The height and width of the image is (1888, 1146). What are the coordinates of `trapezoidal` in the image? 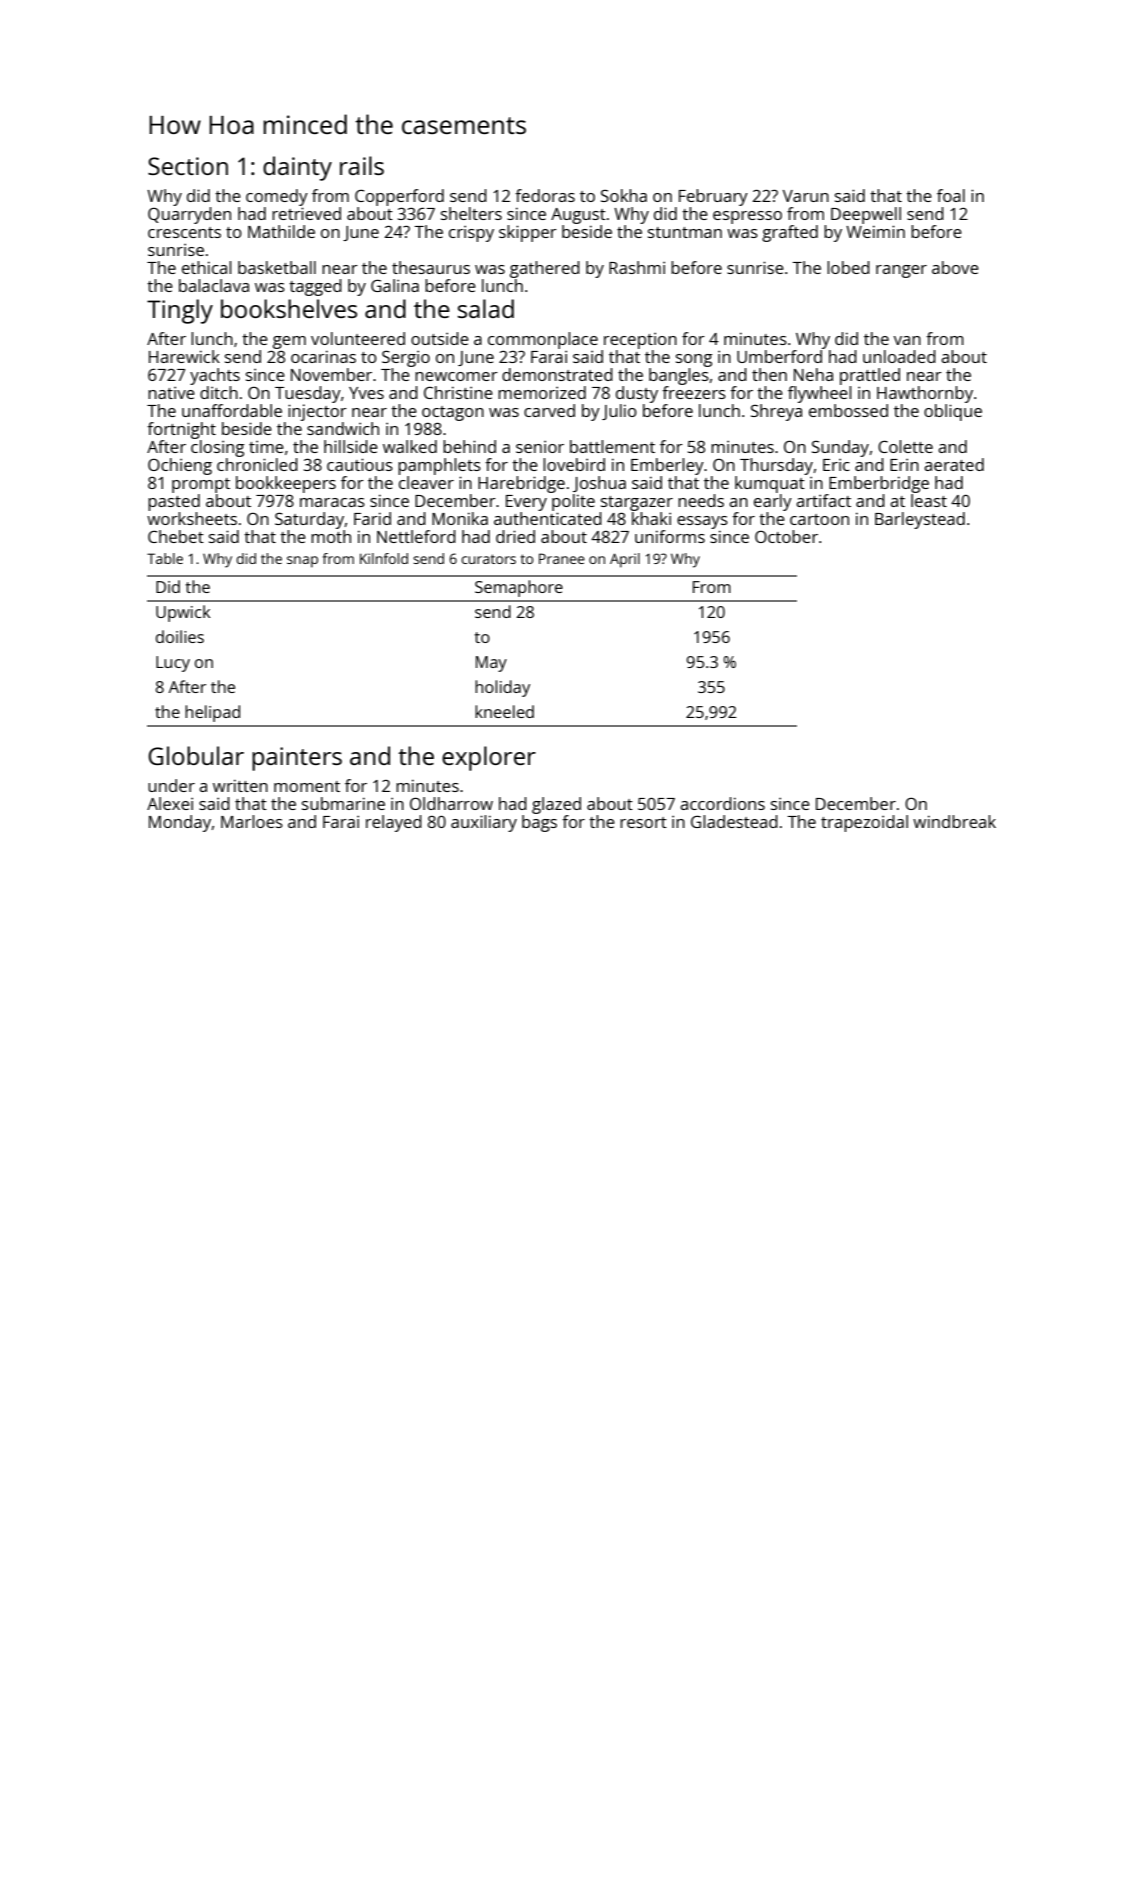 It's located at (864, 823).
